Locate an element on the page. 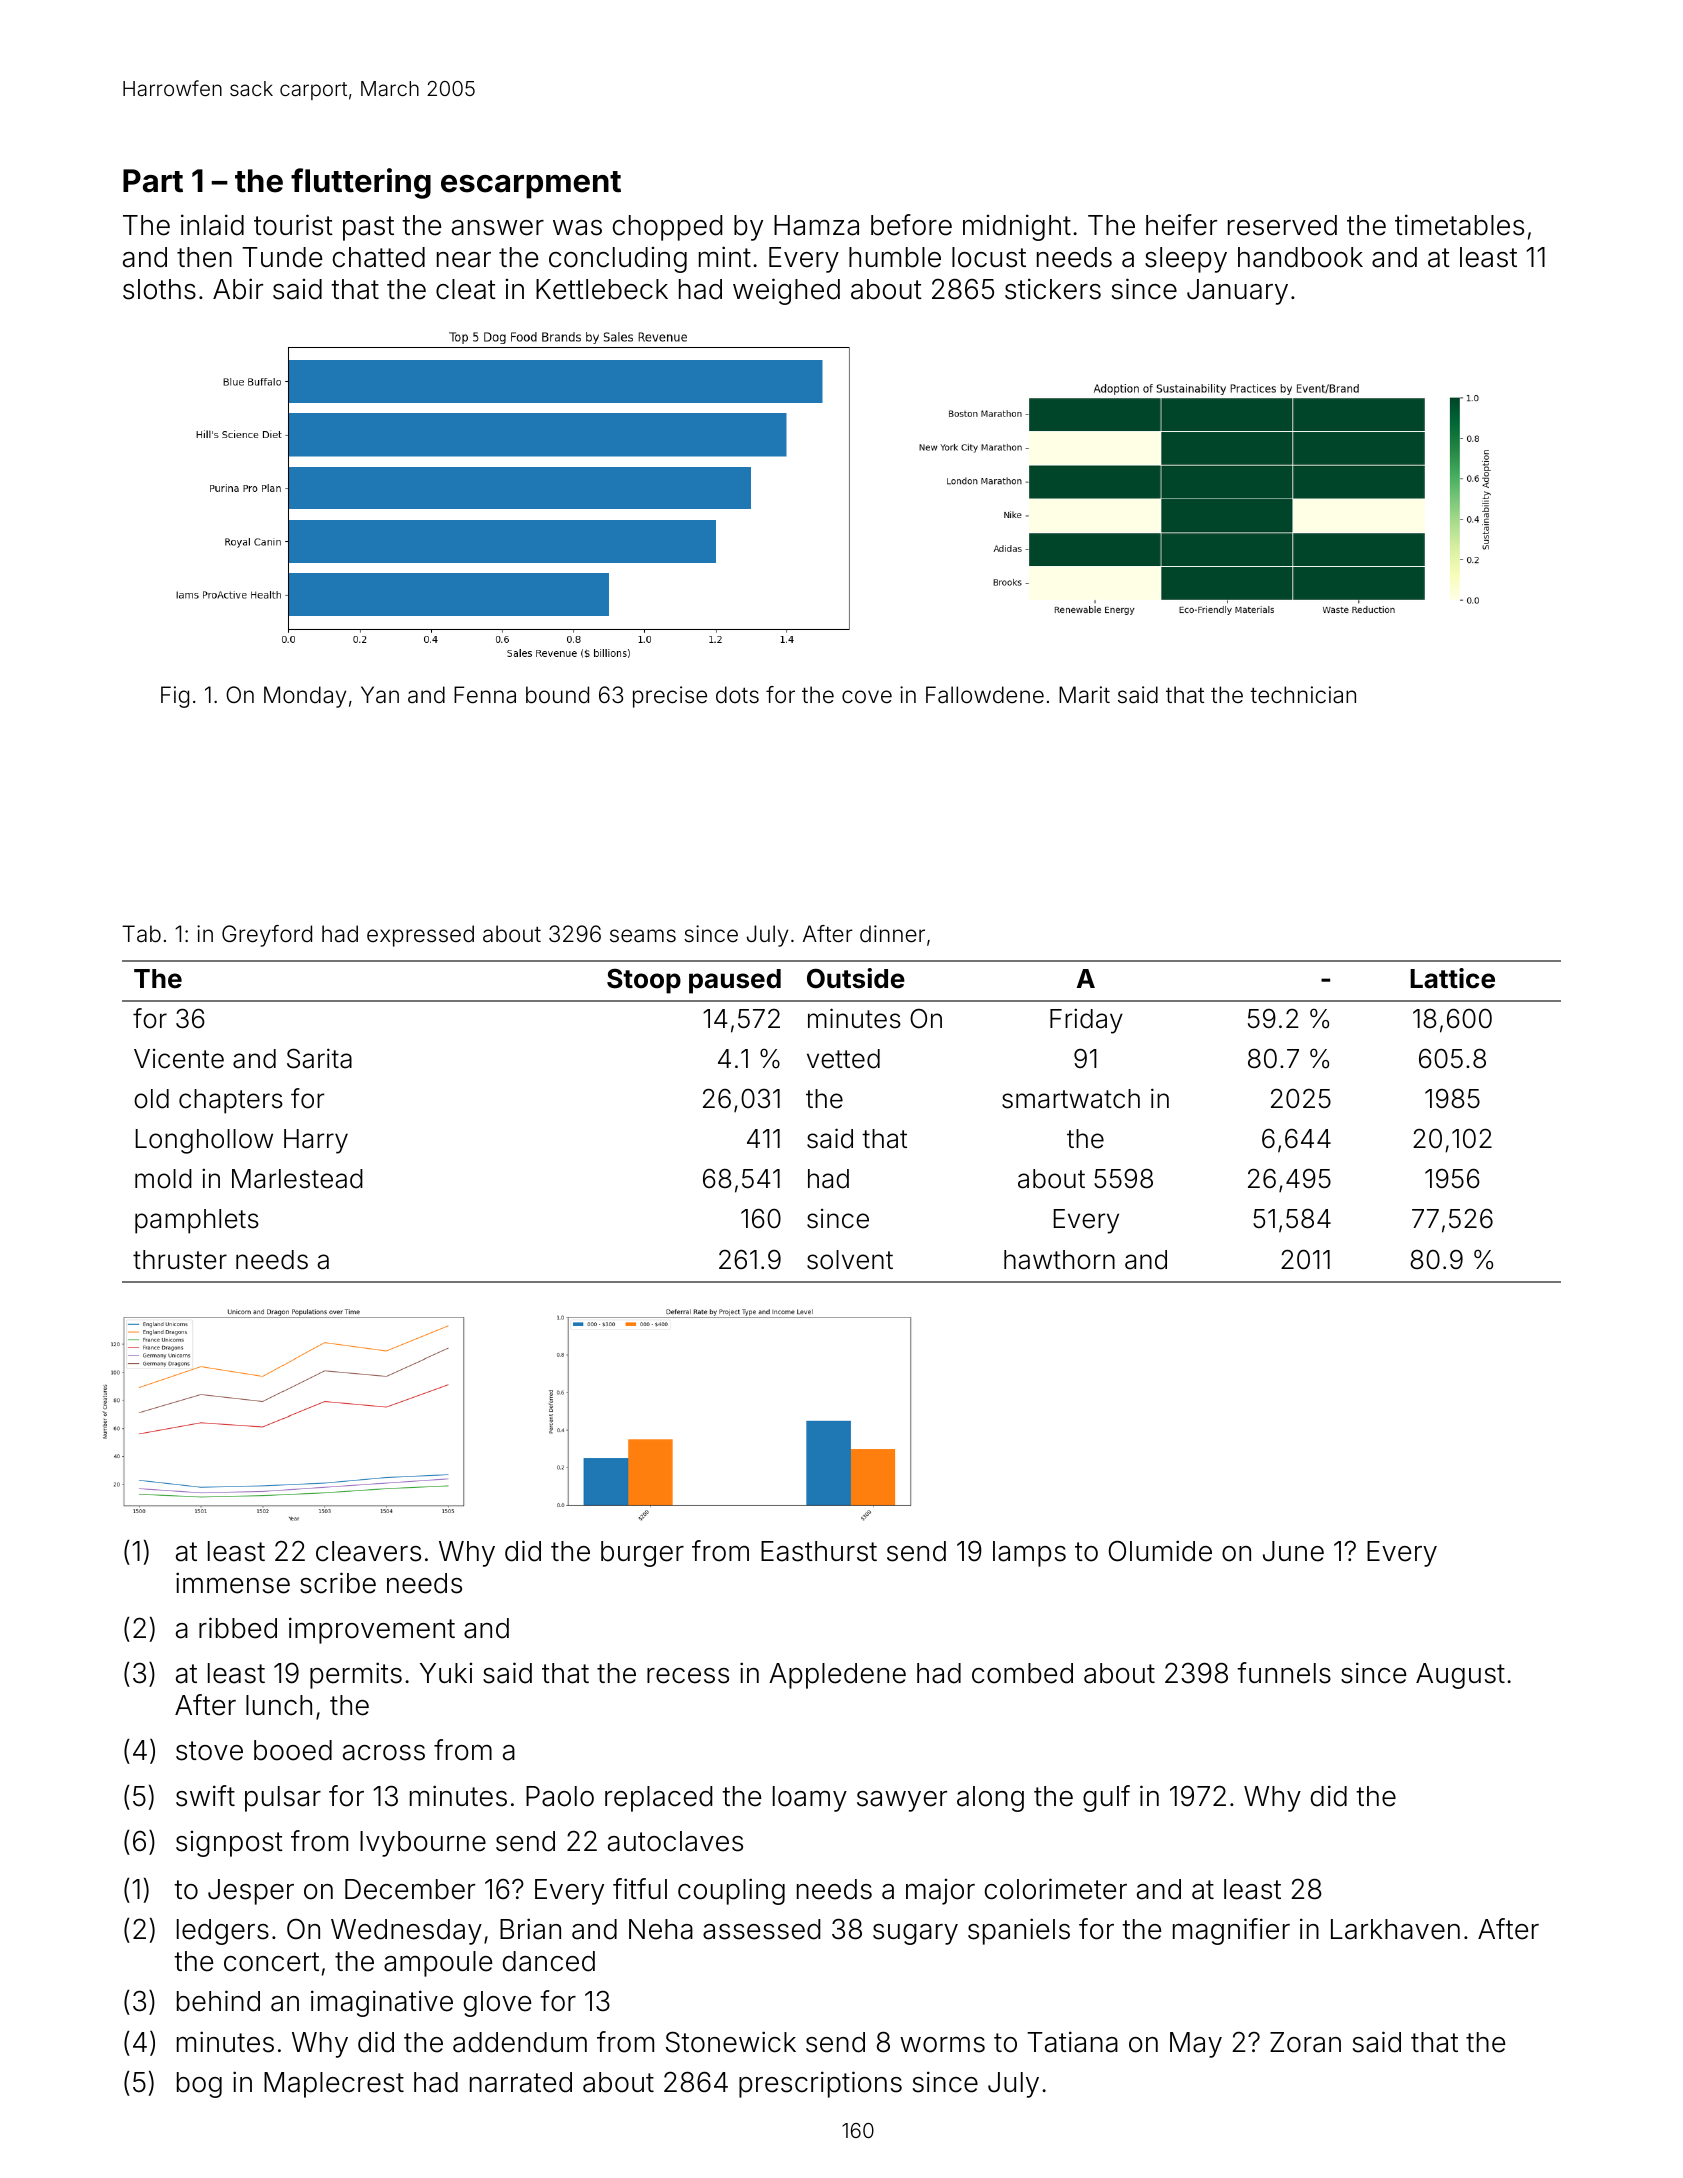 Image resolution: width=1683 pixels, height=2178 pixels. Lattice is located at coordinates (1452, 978).
